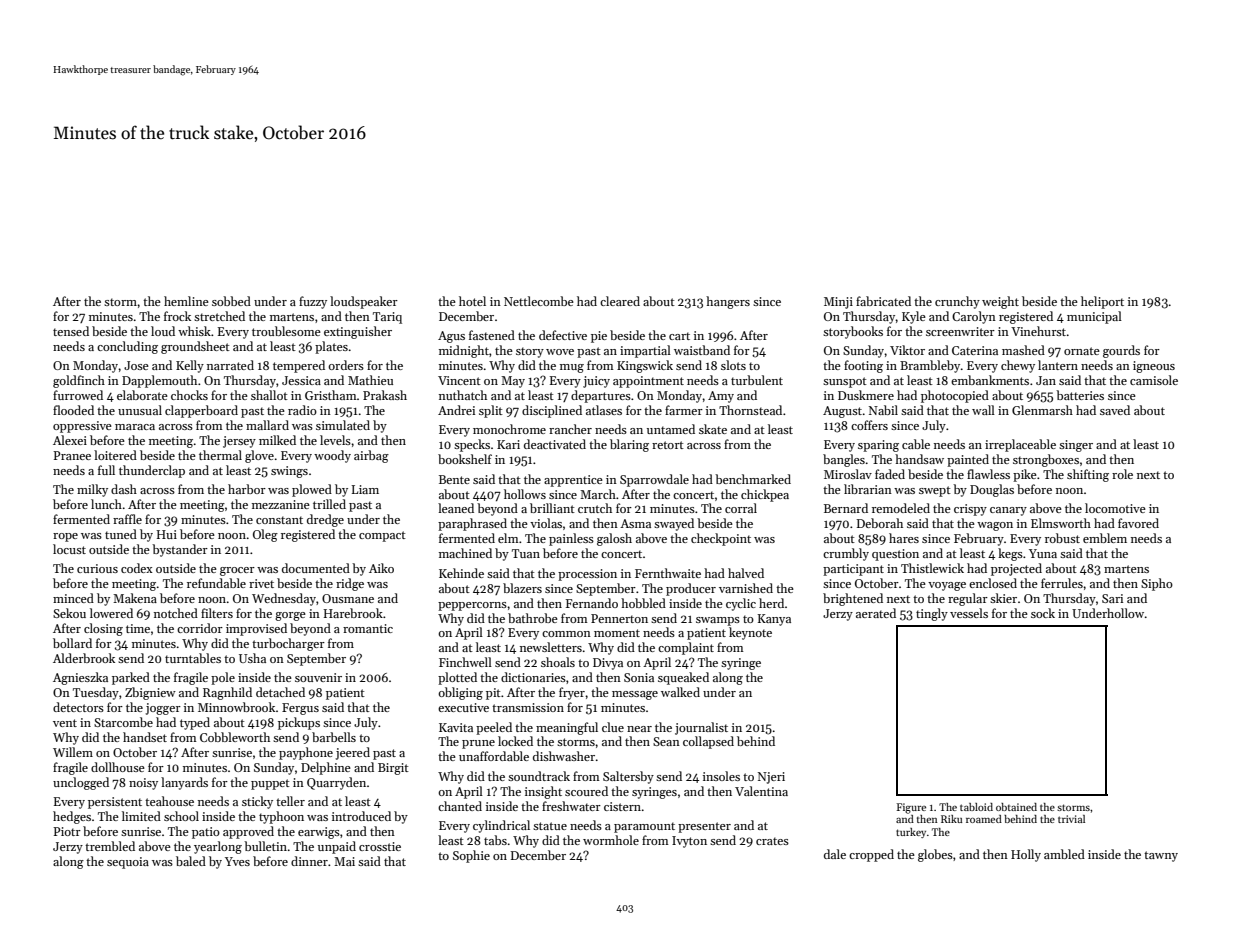 The height and width of the screenshot is (952, 1233). What do you see at coordinates (361, 816) in the screenshot?
I see `introduced` at bounding box center [361, 816].
